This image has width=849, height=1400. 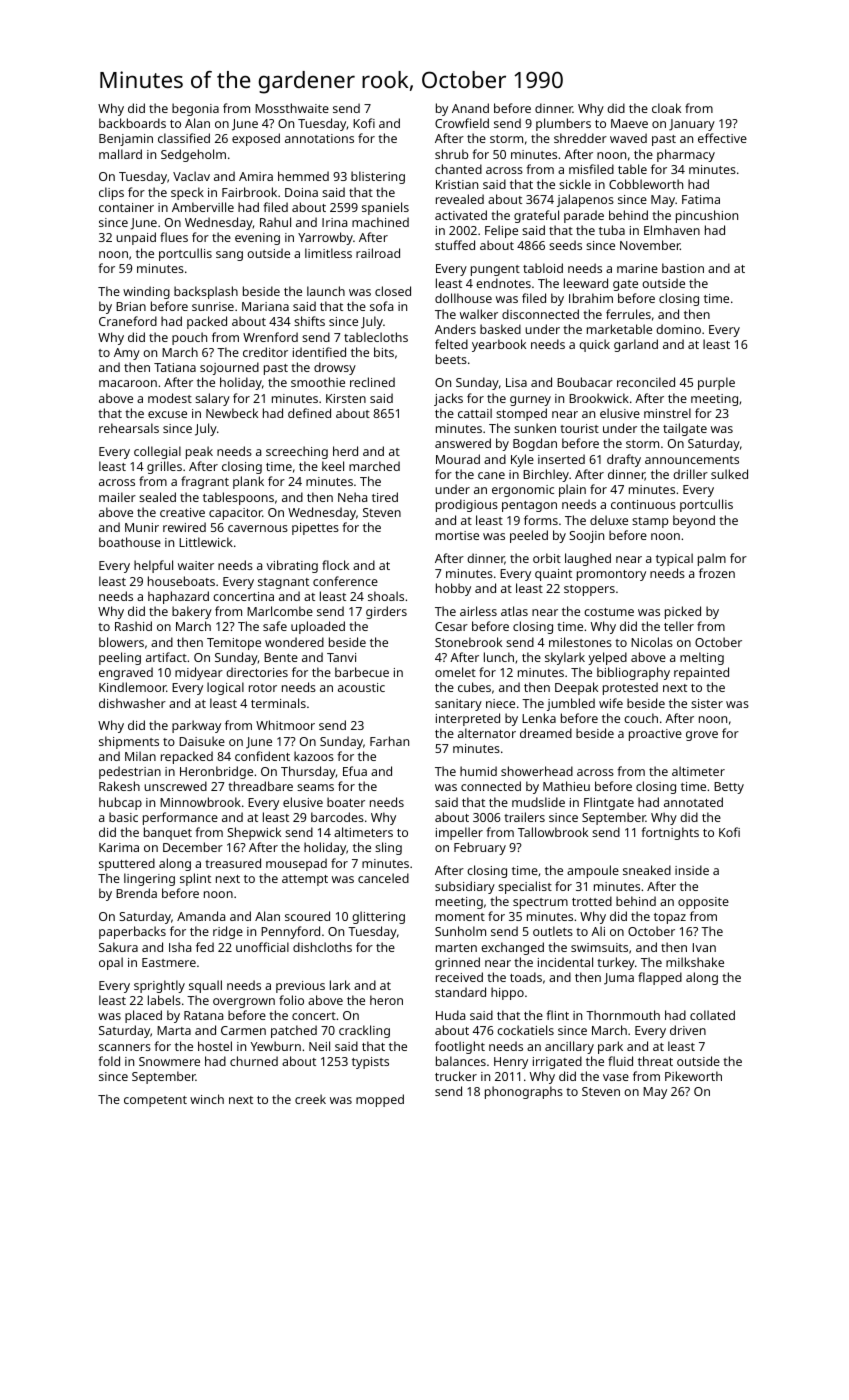 What do you see at coordinates (561, 459) in the image?
I see `inserted` at bounding box center [561, 459].
